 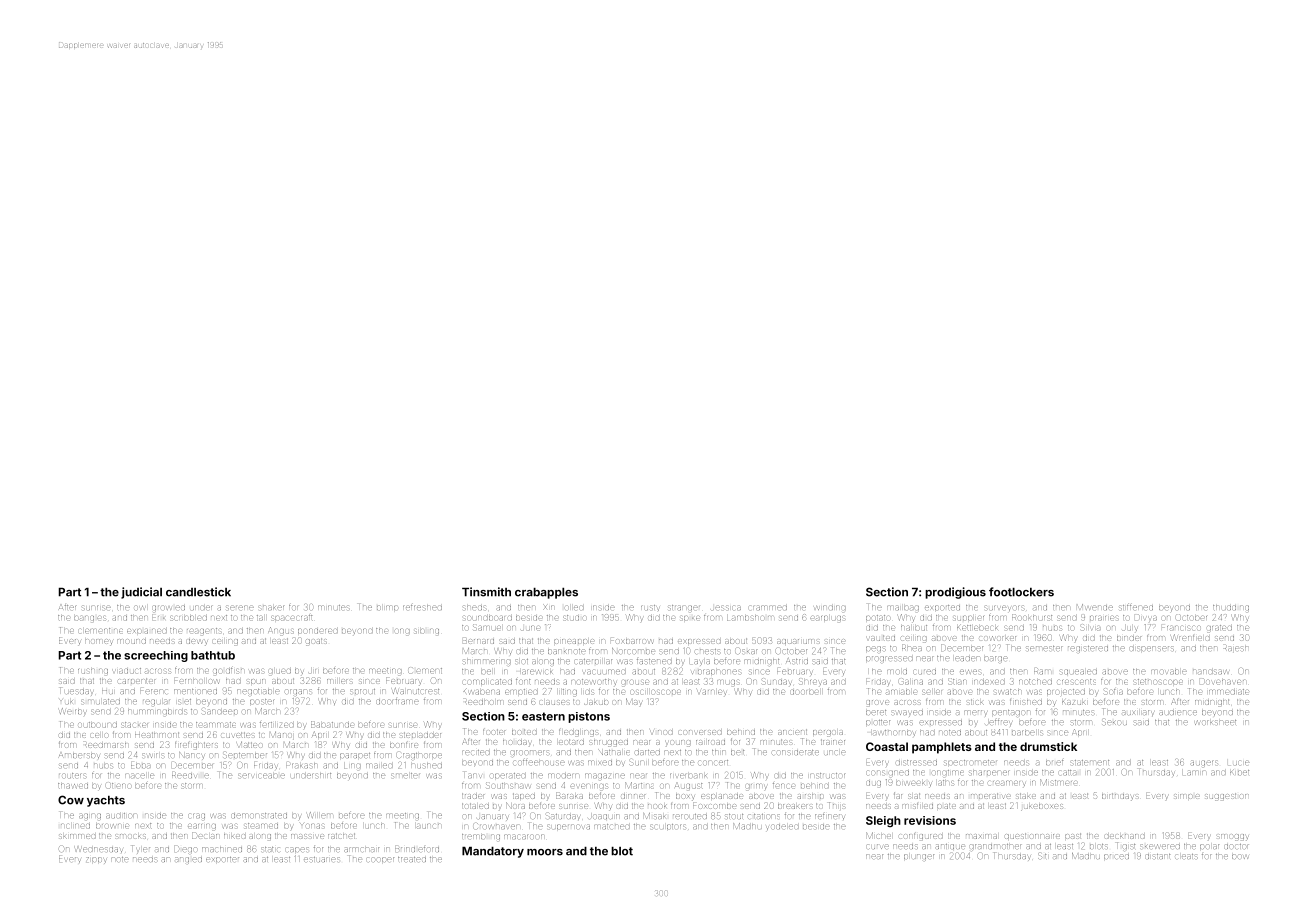 What do you see at coordinates (1186, 856) in the page?
I see `cleats` at bounding box center [1186, 856].
